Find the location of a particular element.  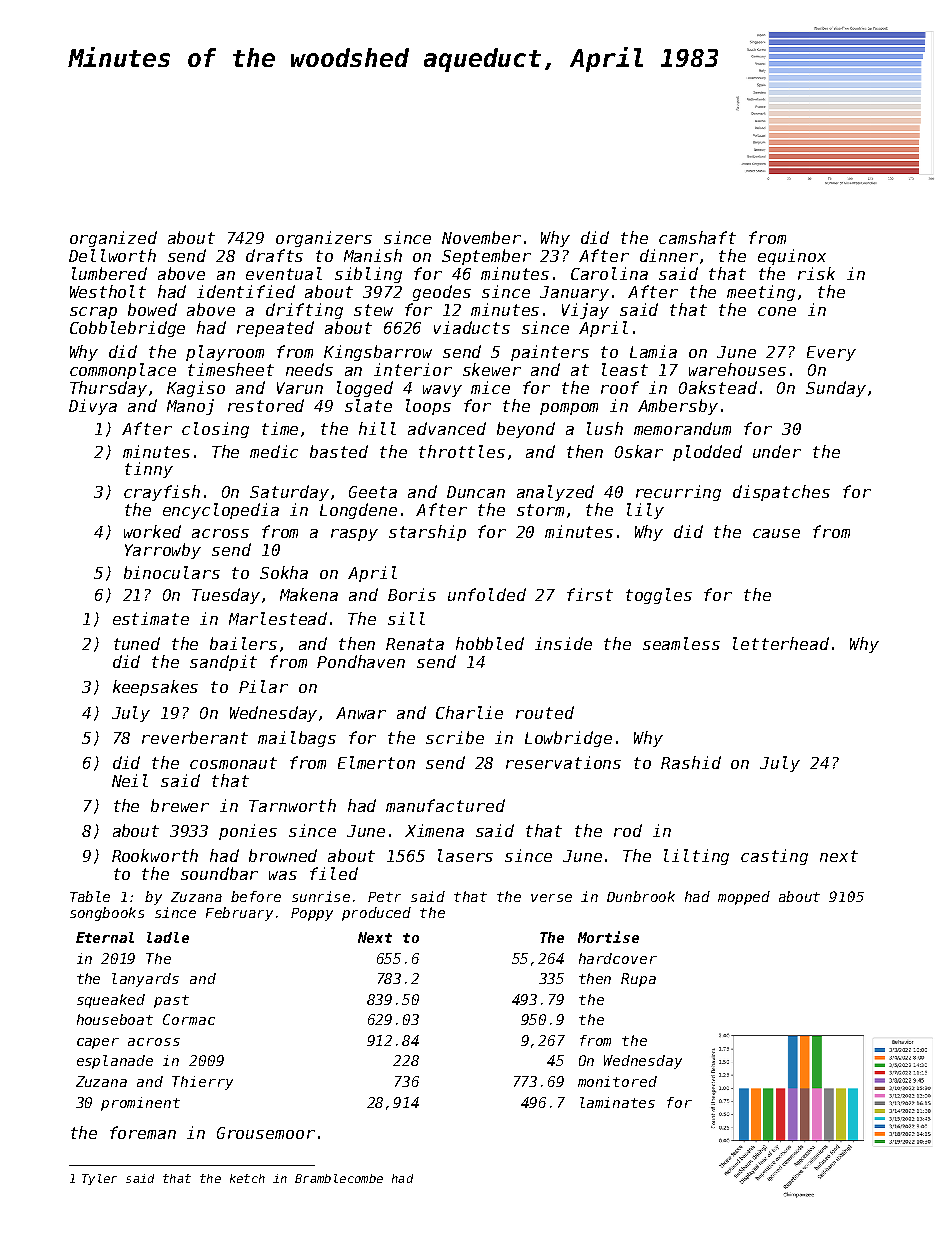

hardcover is located at coordinates (618, 958).
